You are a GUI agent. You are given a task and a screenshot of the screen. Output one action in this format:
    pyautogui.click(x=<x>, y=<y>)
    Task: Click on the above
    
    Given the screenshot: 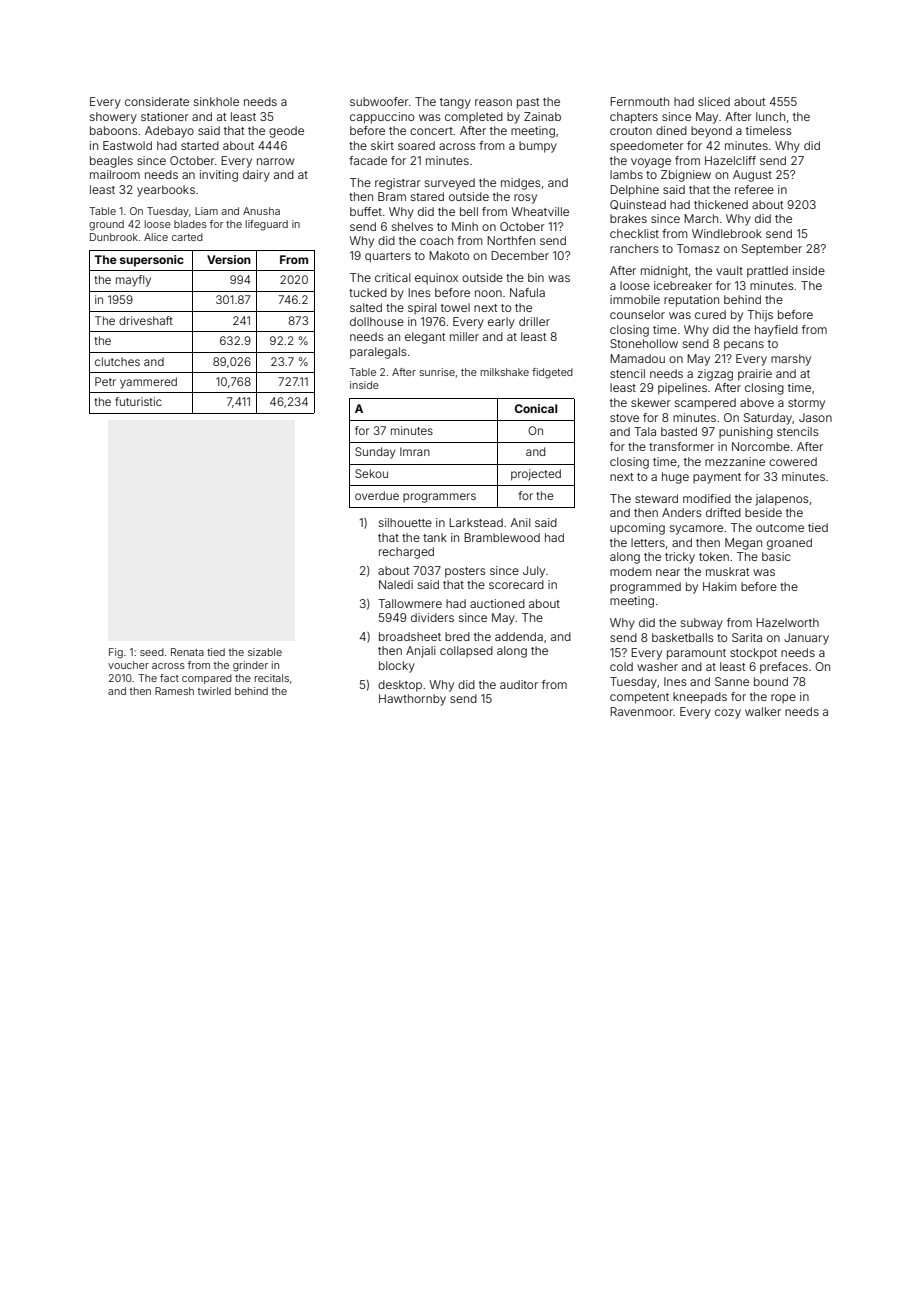 What is the action you would take?
    pyautogui.click(x=757, y=402)
